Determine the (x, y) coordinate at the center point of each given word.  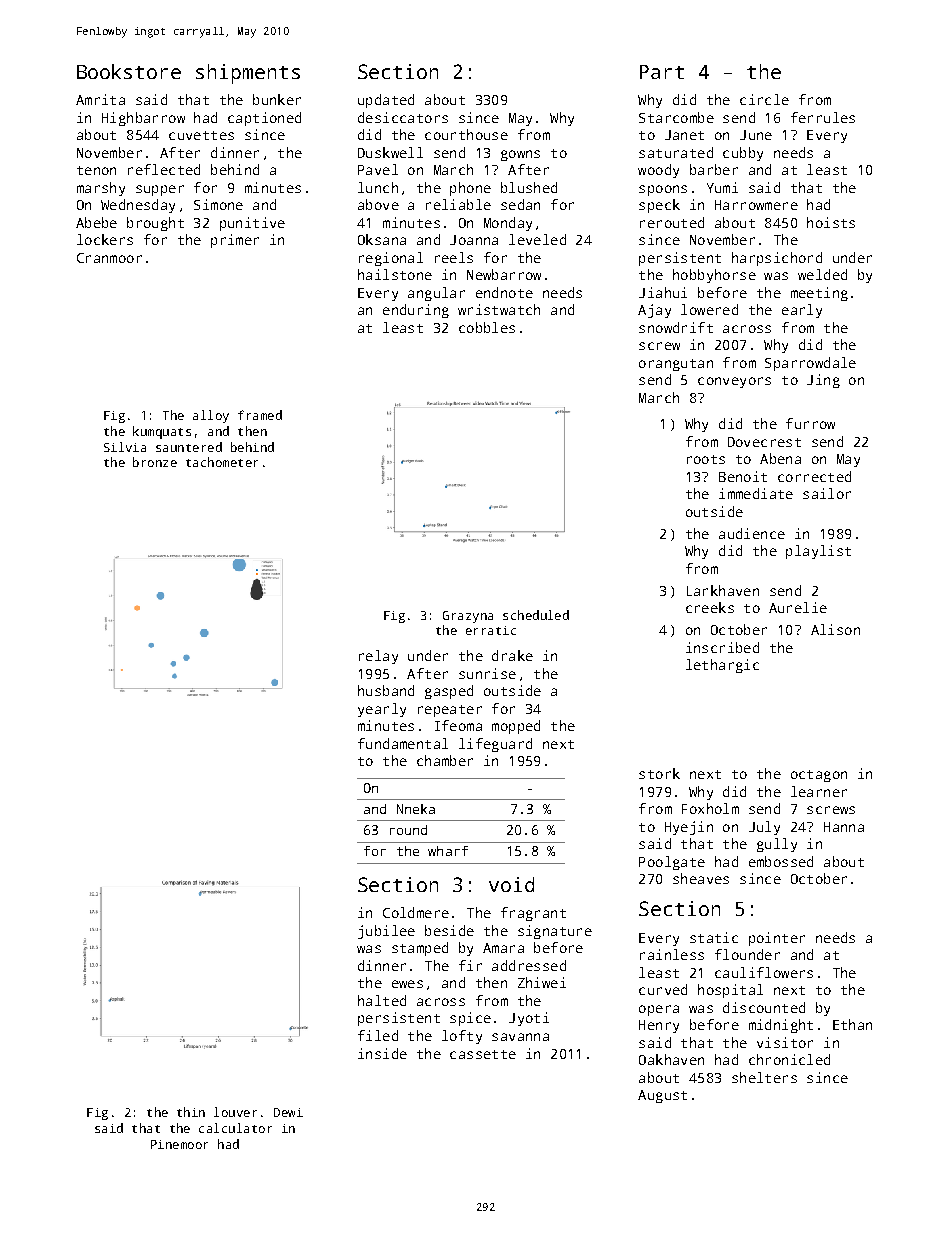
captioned (264, 119)
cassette (483, 1054)
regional (391, 259)
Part (662, 72)
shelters (764, 1077)
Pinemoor (179, 1144)
